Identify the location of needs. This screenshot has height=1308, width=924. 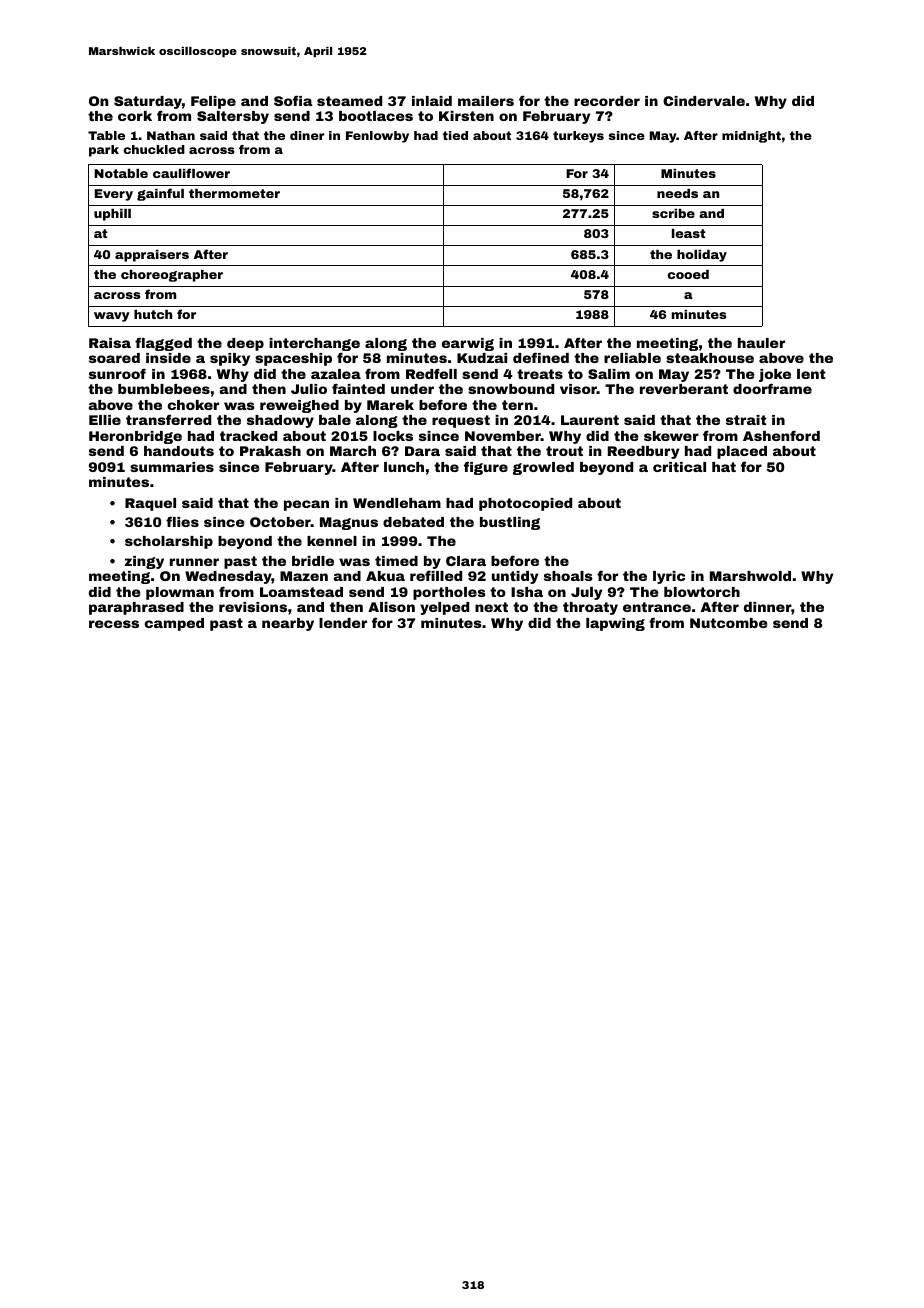
(677, 193).
